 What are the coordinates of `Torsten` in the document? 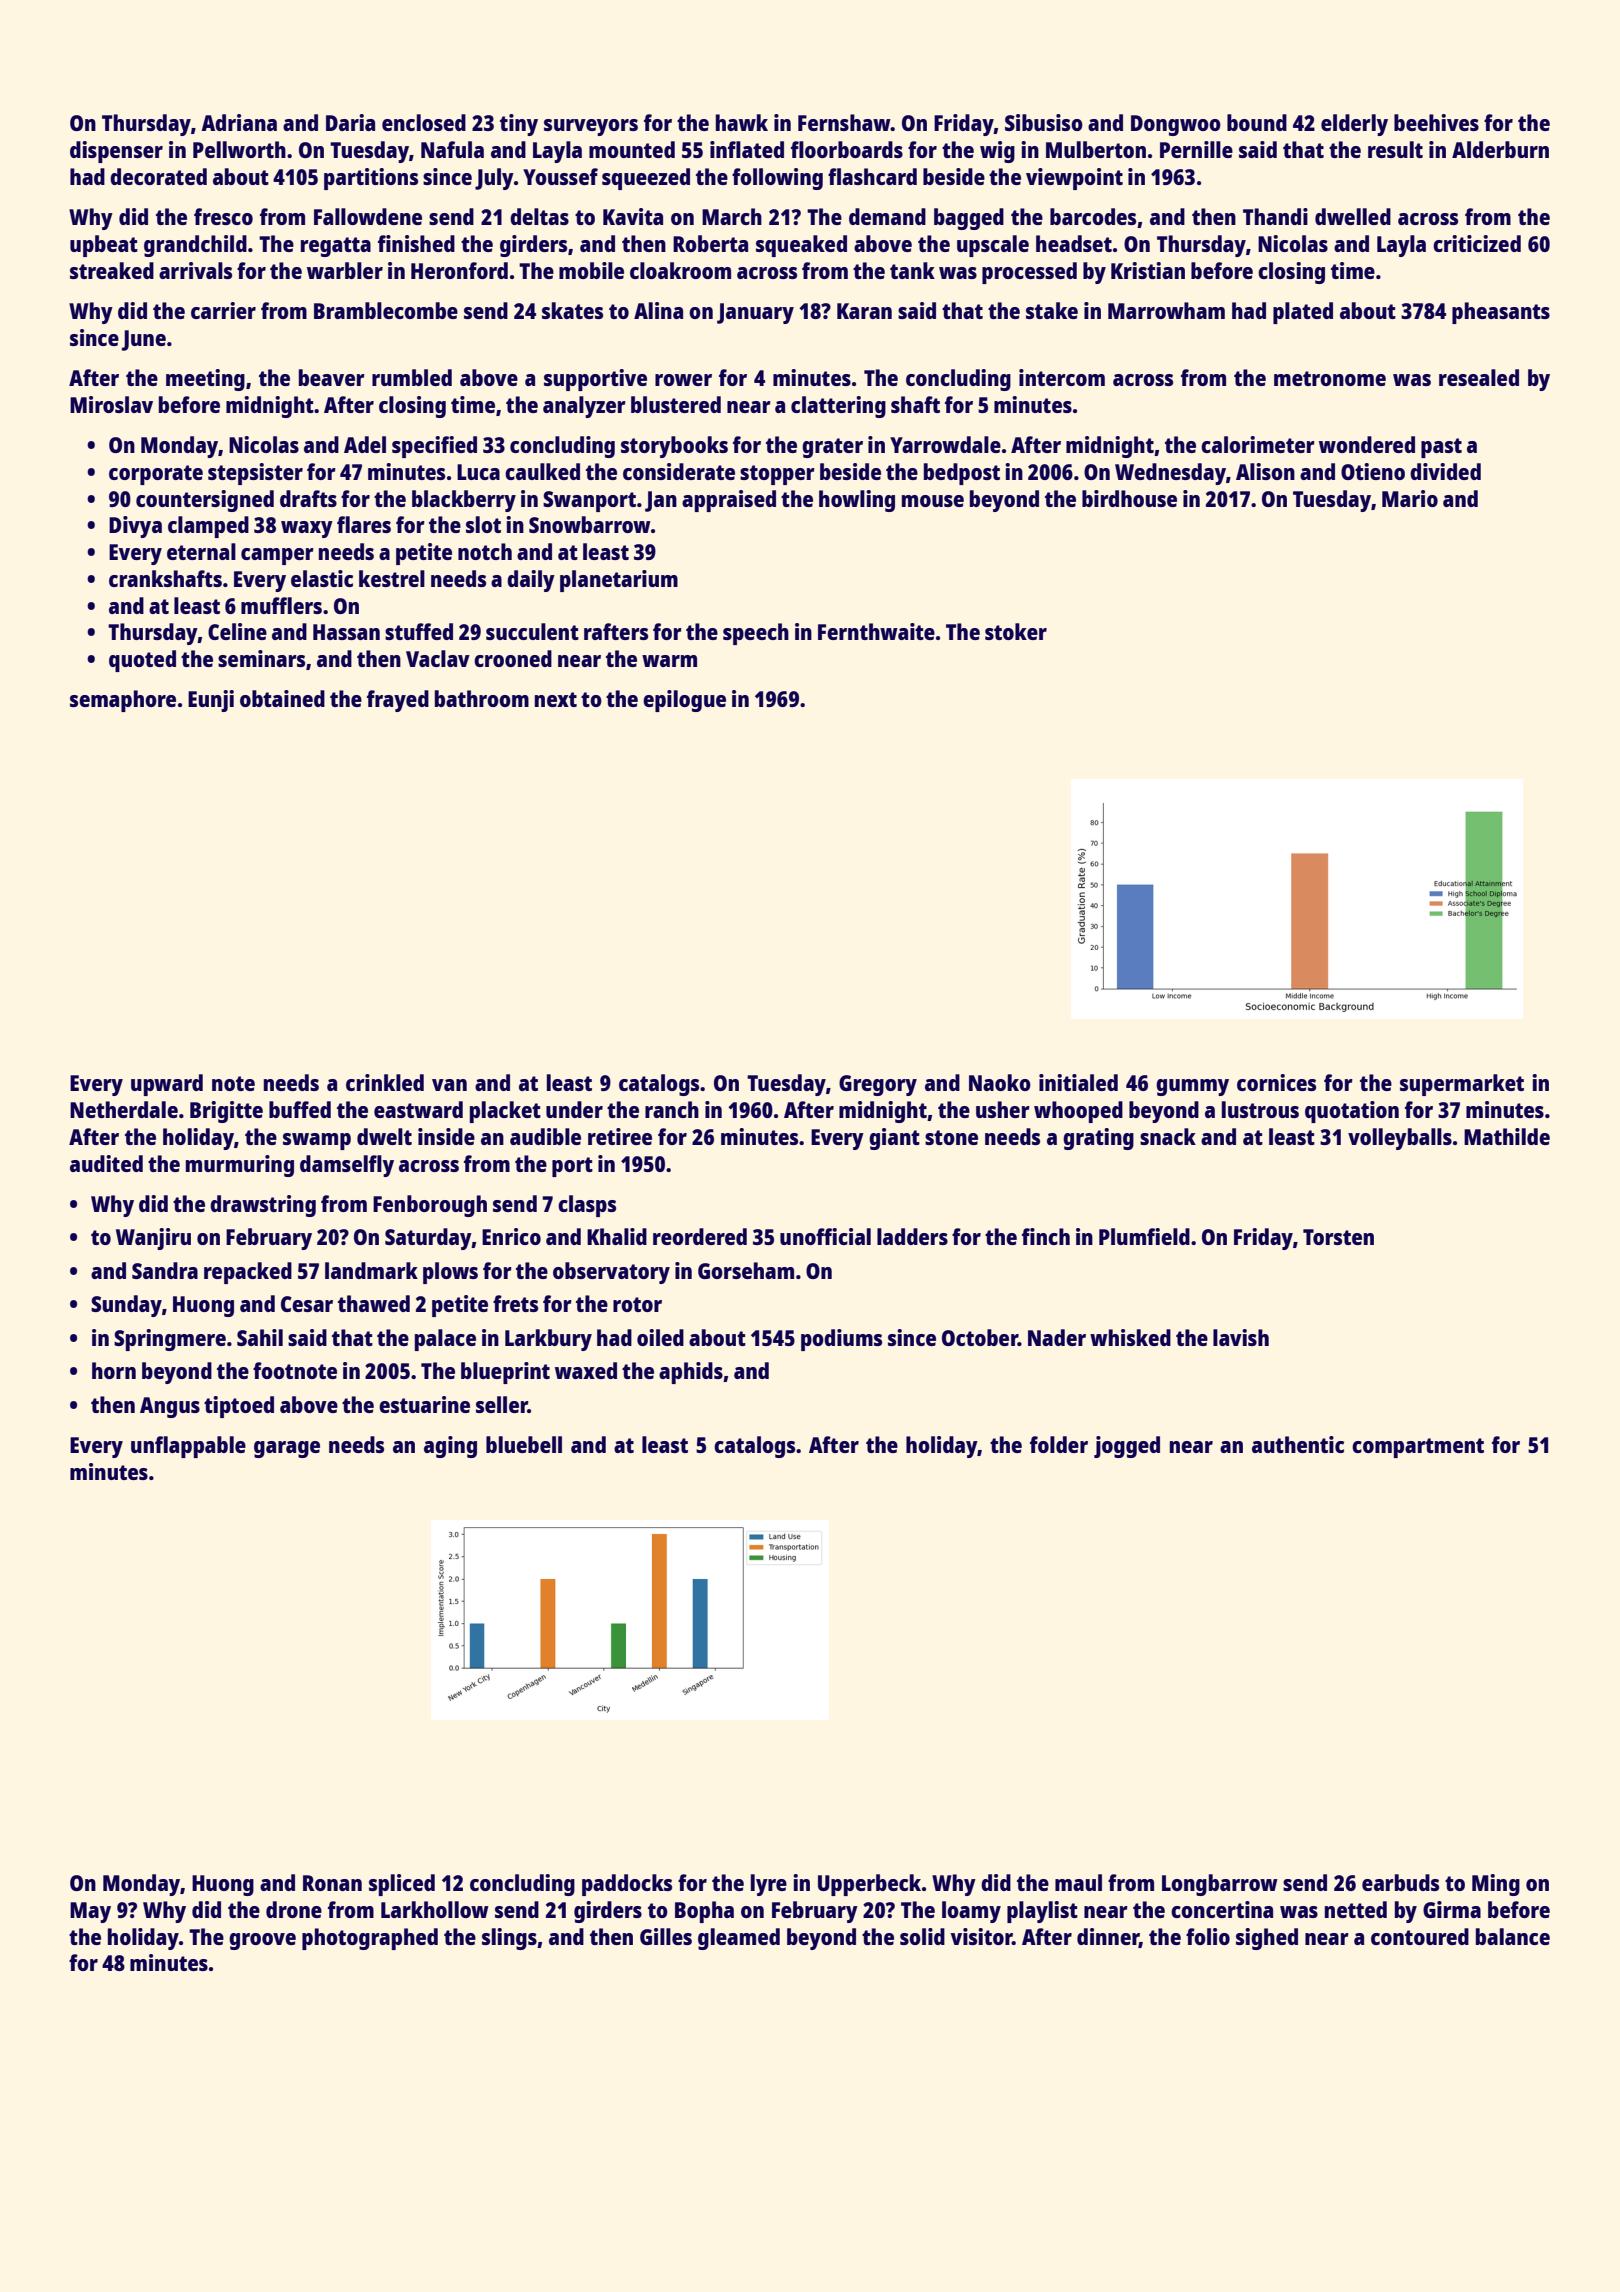 It's located at (1338, 1237).
